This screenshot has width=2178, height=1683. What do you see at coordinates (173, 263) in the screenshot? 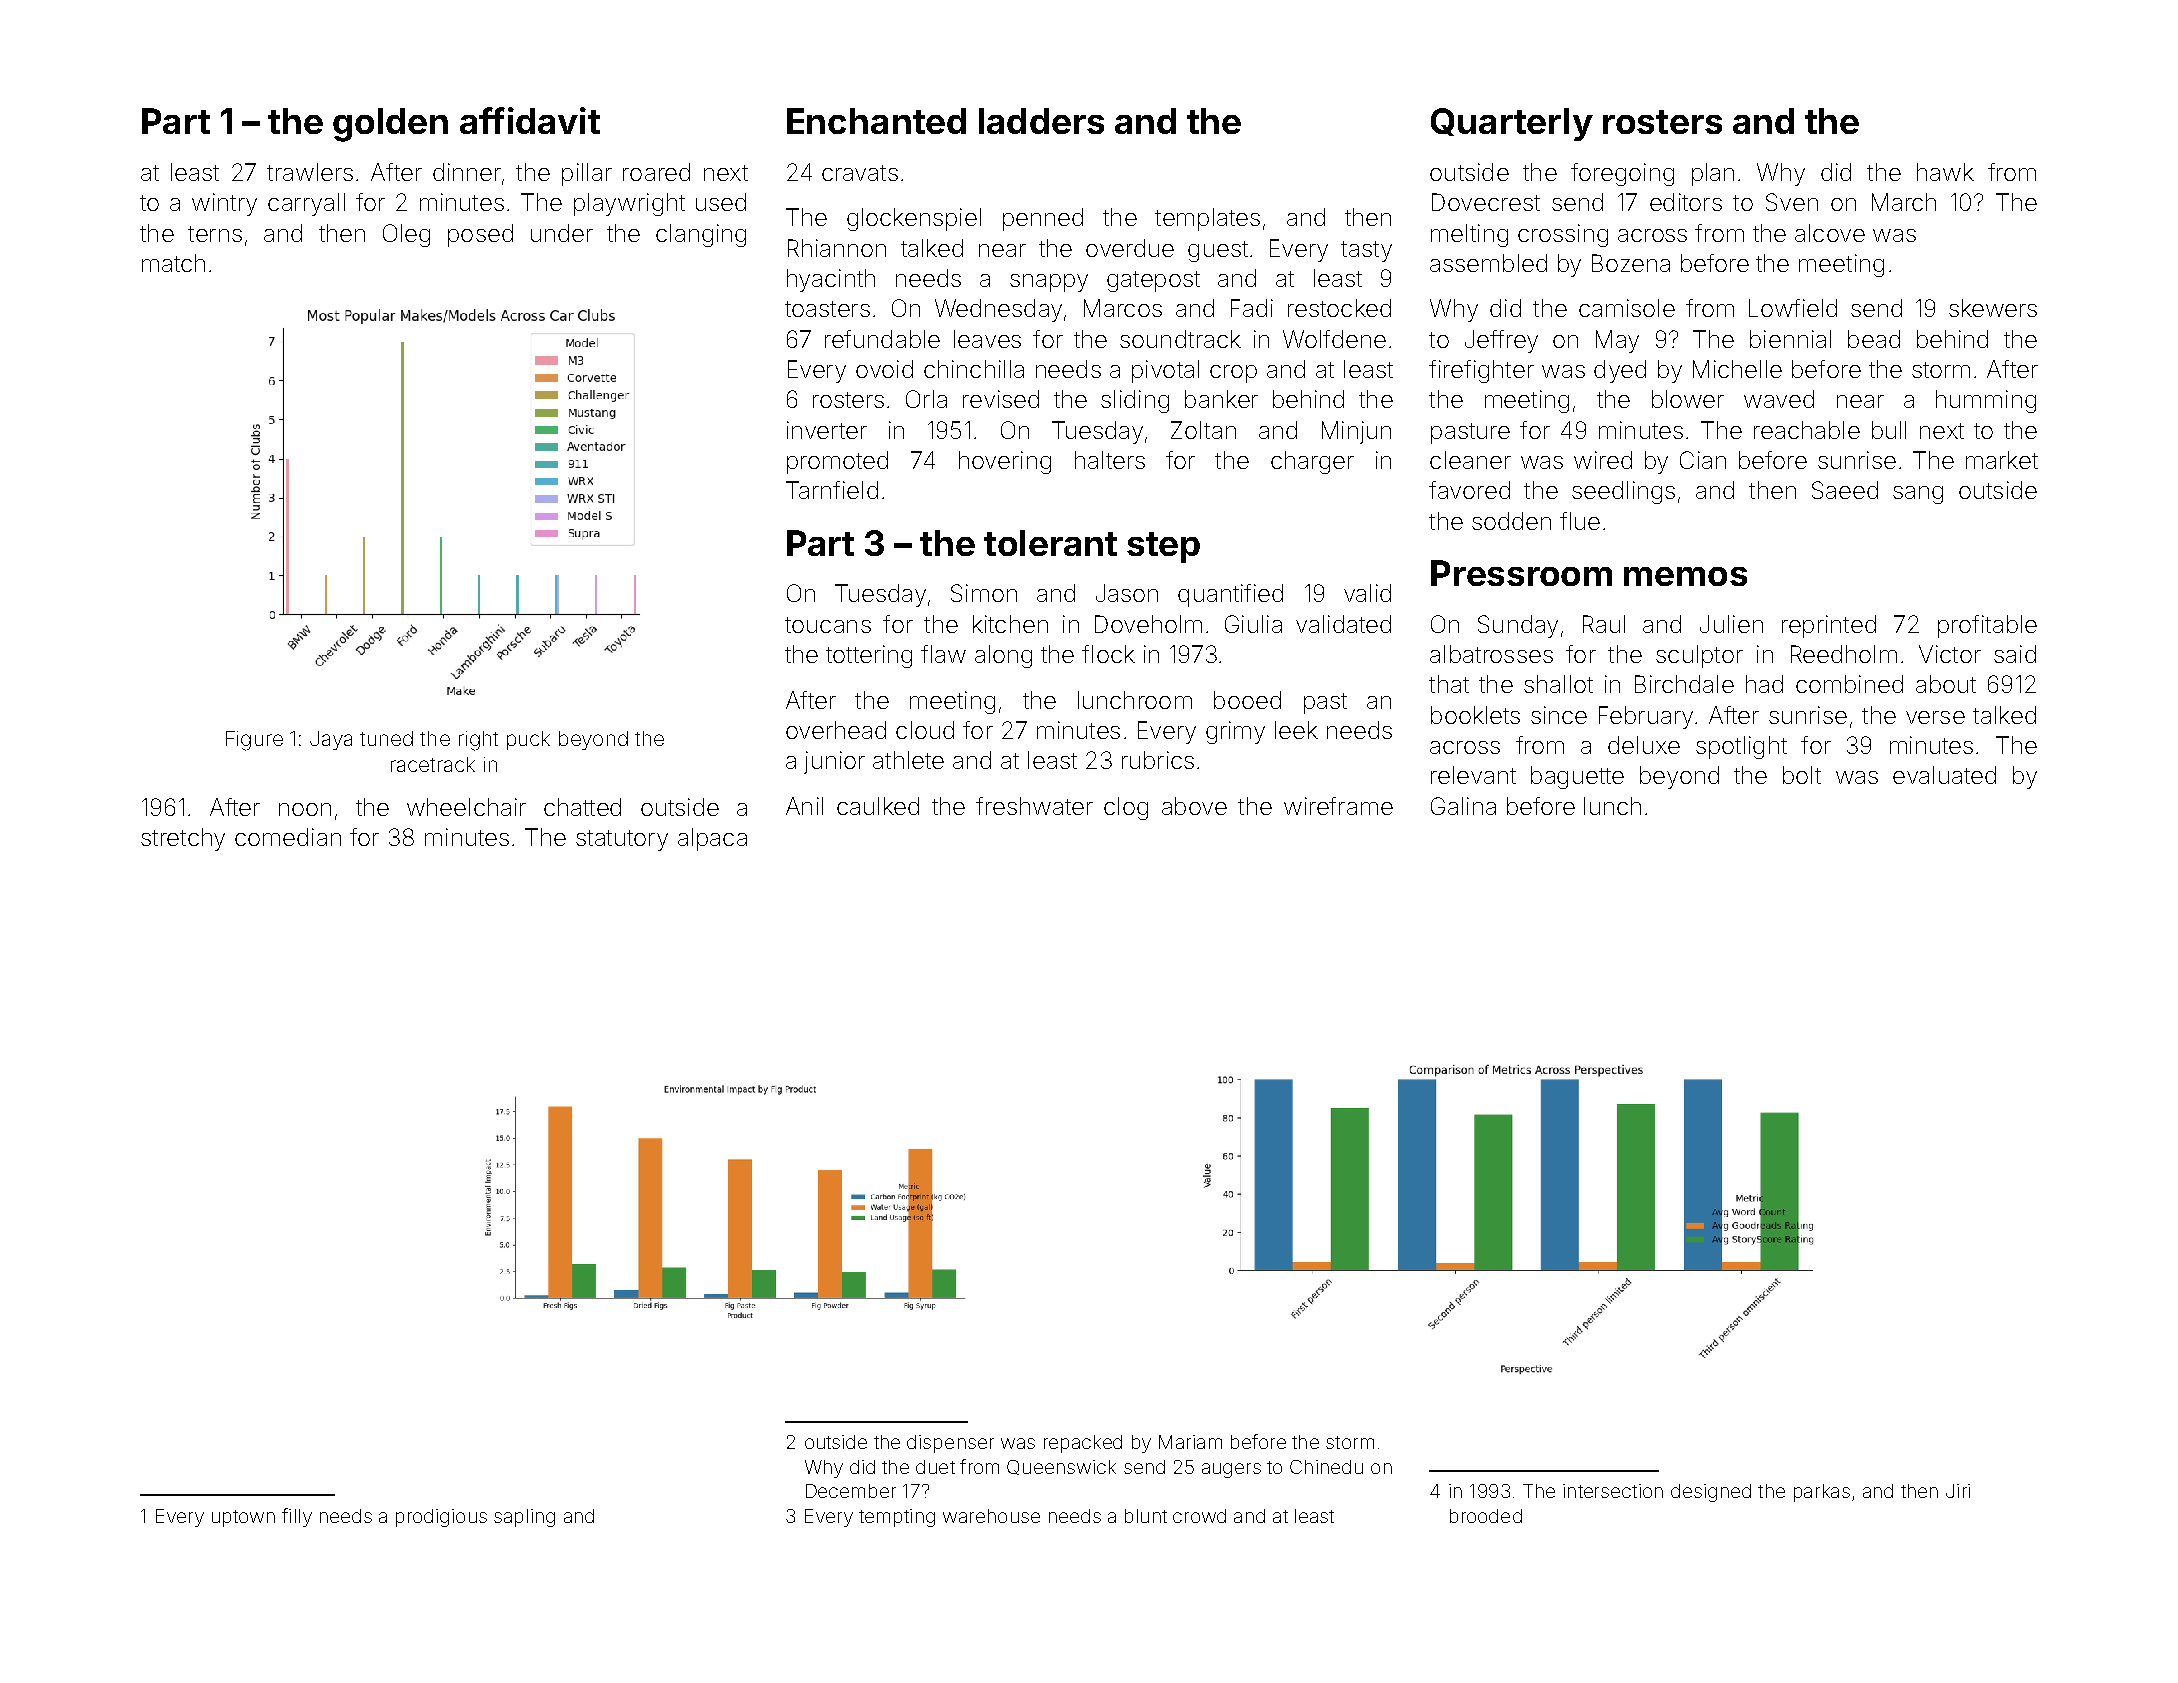
I see `match` at bounding box center [173, 263].
